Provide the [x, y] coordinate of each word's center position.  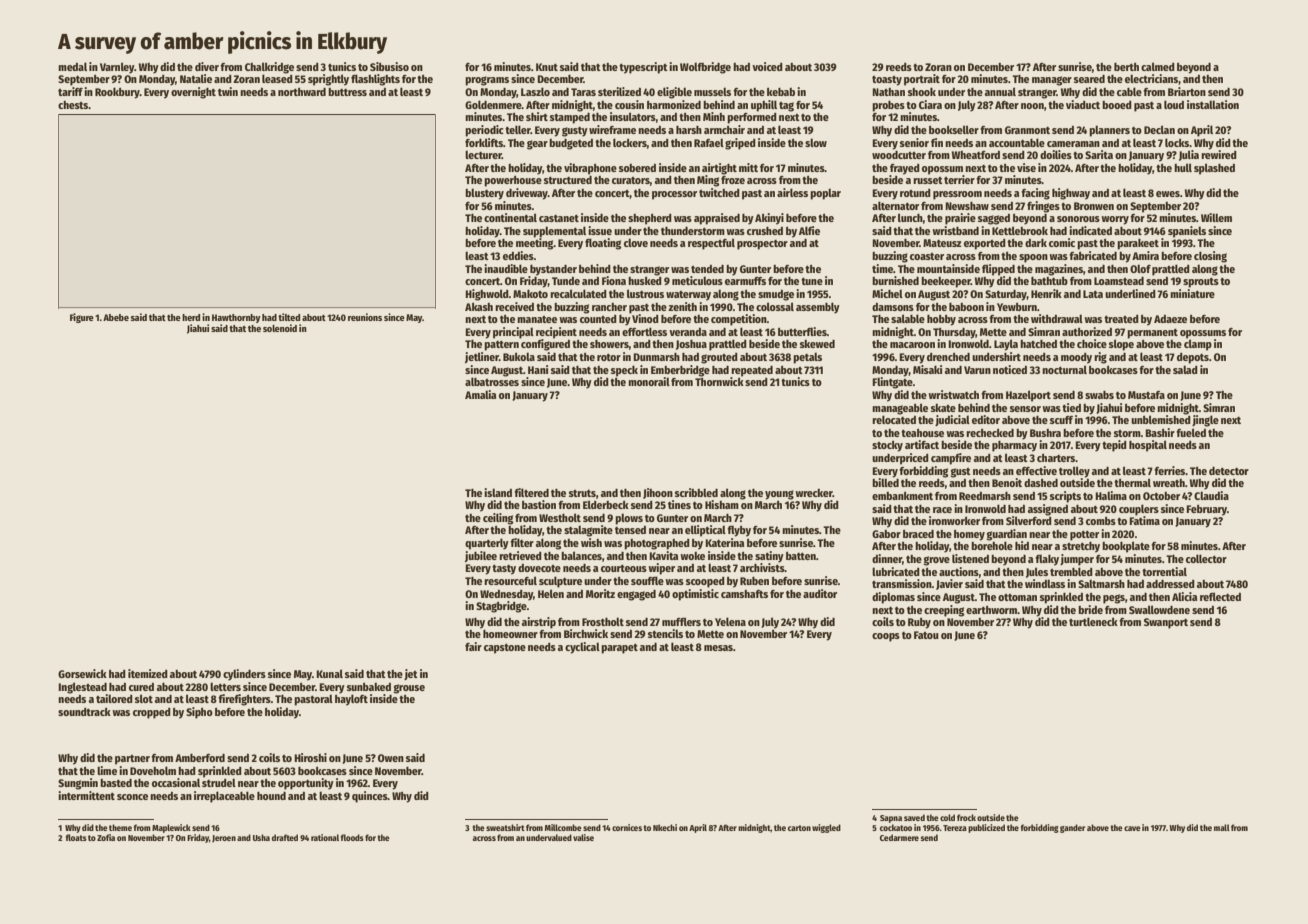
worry [1115, 220]
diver [207, 66]
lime [107, 770]
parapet [619, 649]
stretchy [1081, 547]
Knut [547, 67]
